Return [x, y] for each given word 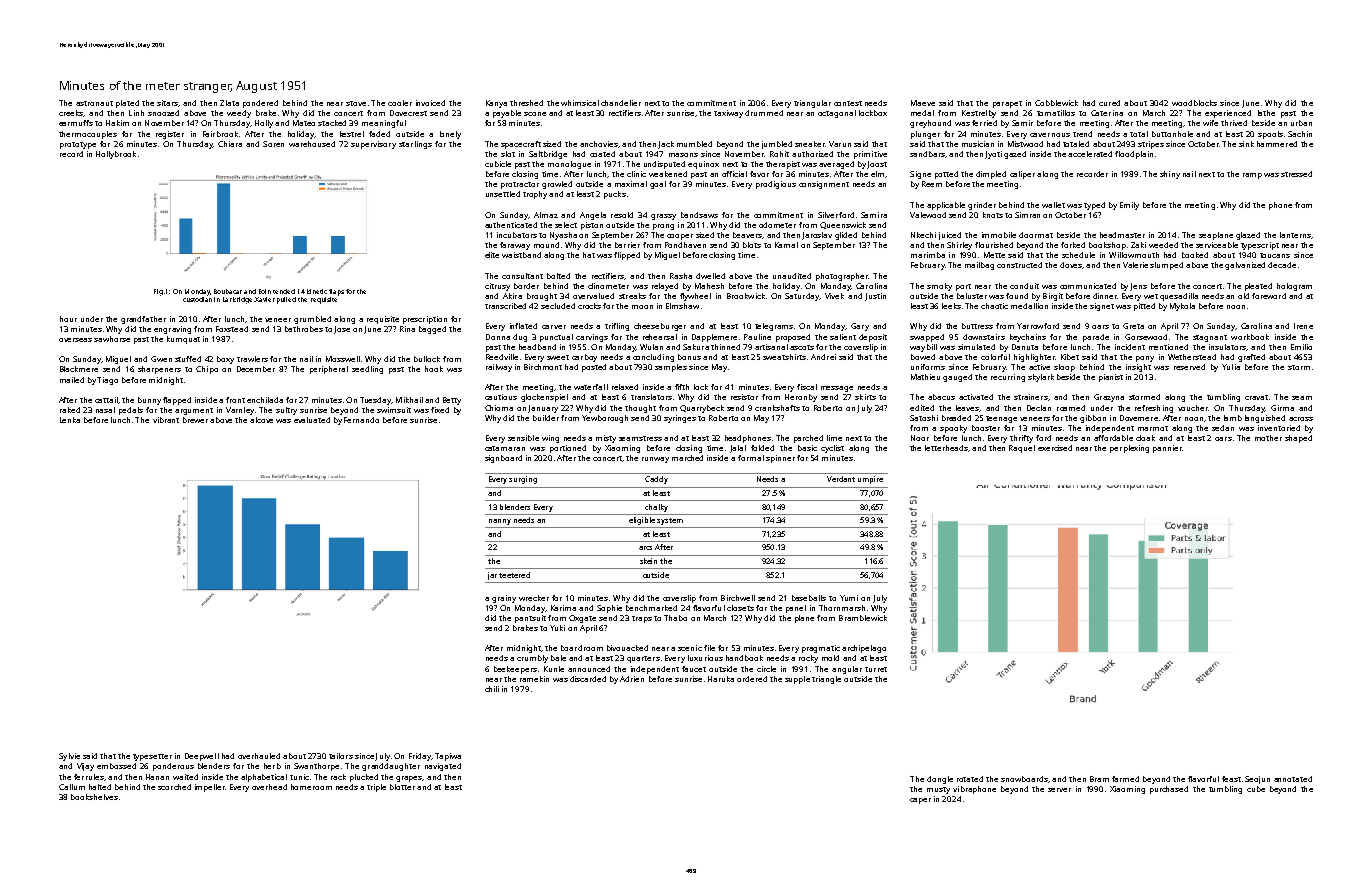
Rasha [681, 276]
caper [920, 801]
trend [1082, 134]
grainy [504, 599]
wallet [1053, 205]
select [566, 225]
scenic [690, 648]
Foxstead [232, 329]
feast [1231, 779]
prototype [78, 145]
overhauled [259, 756]
